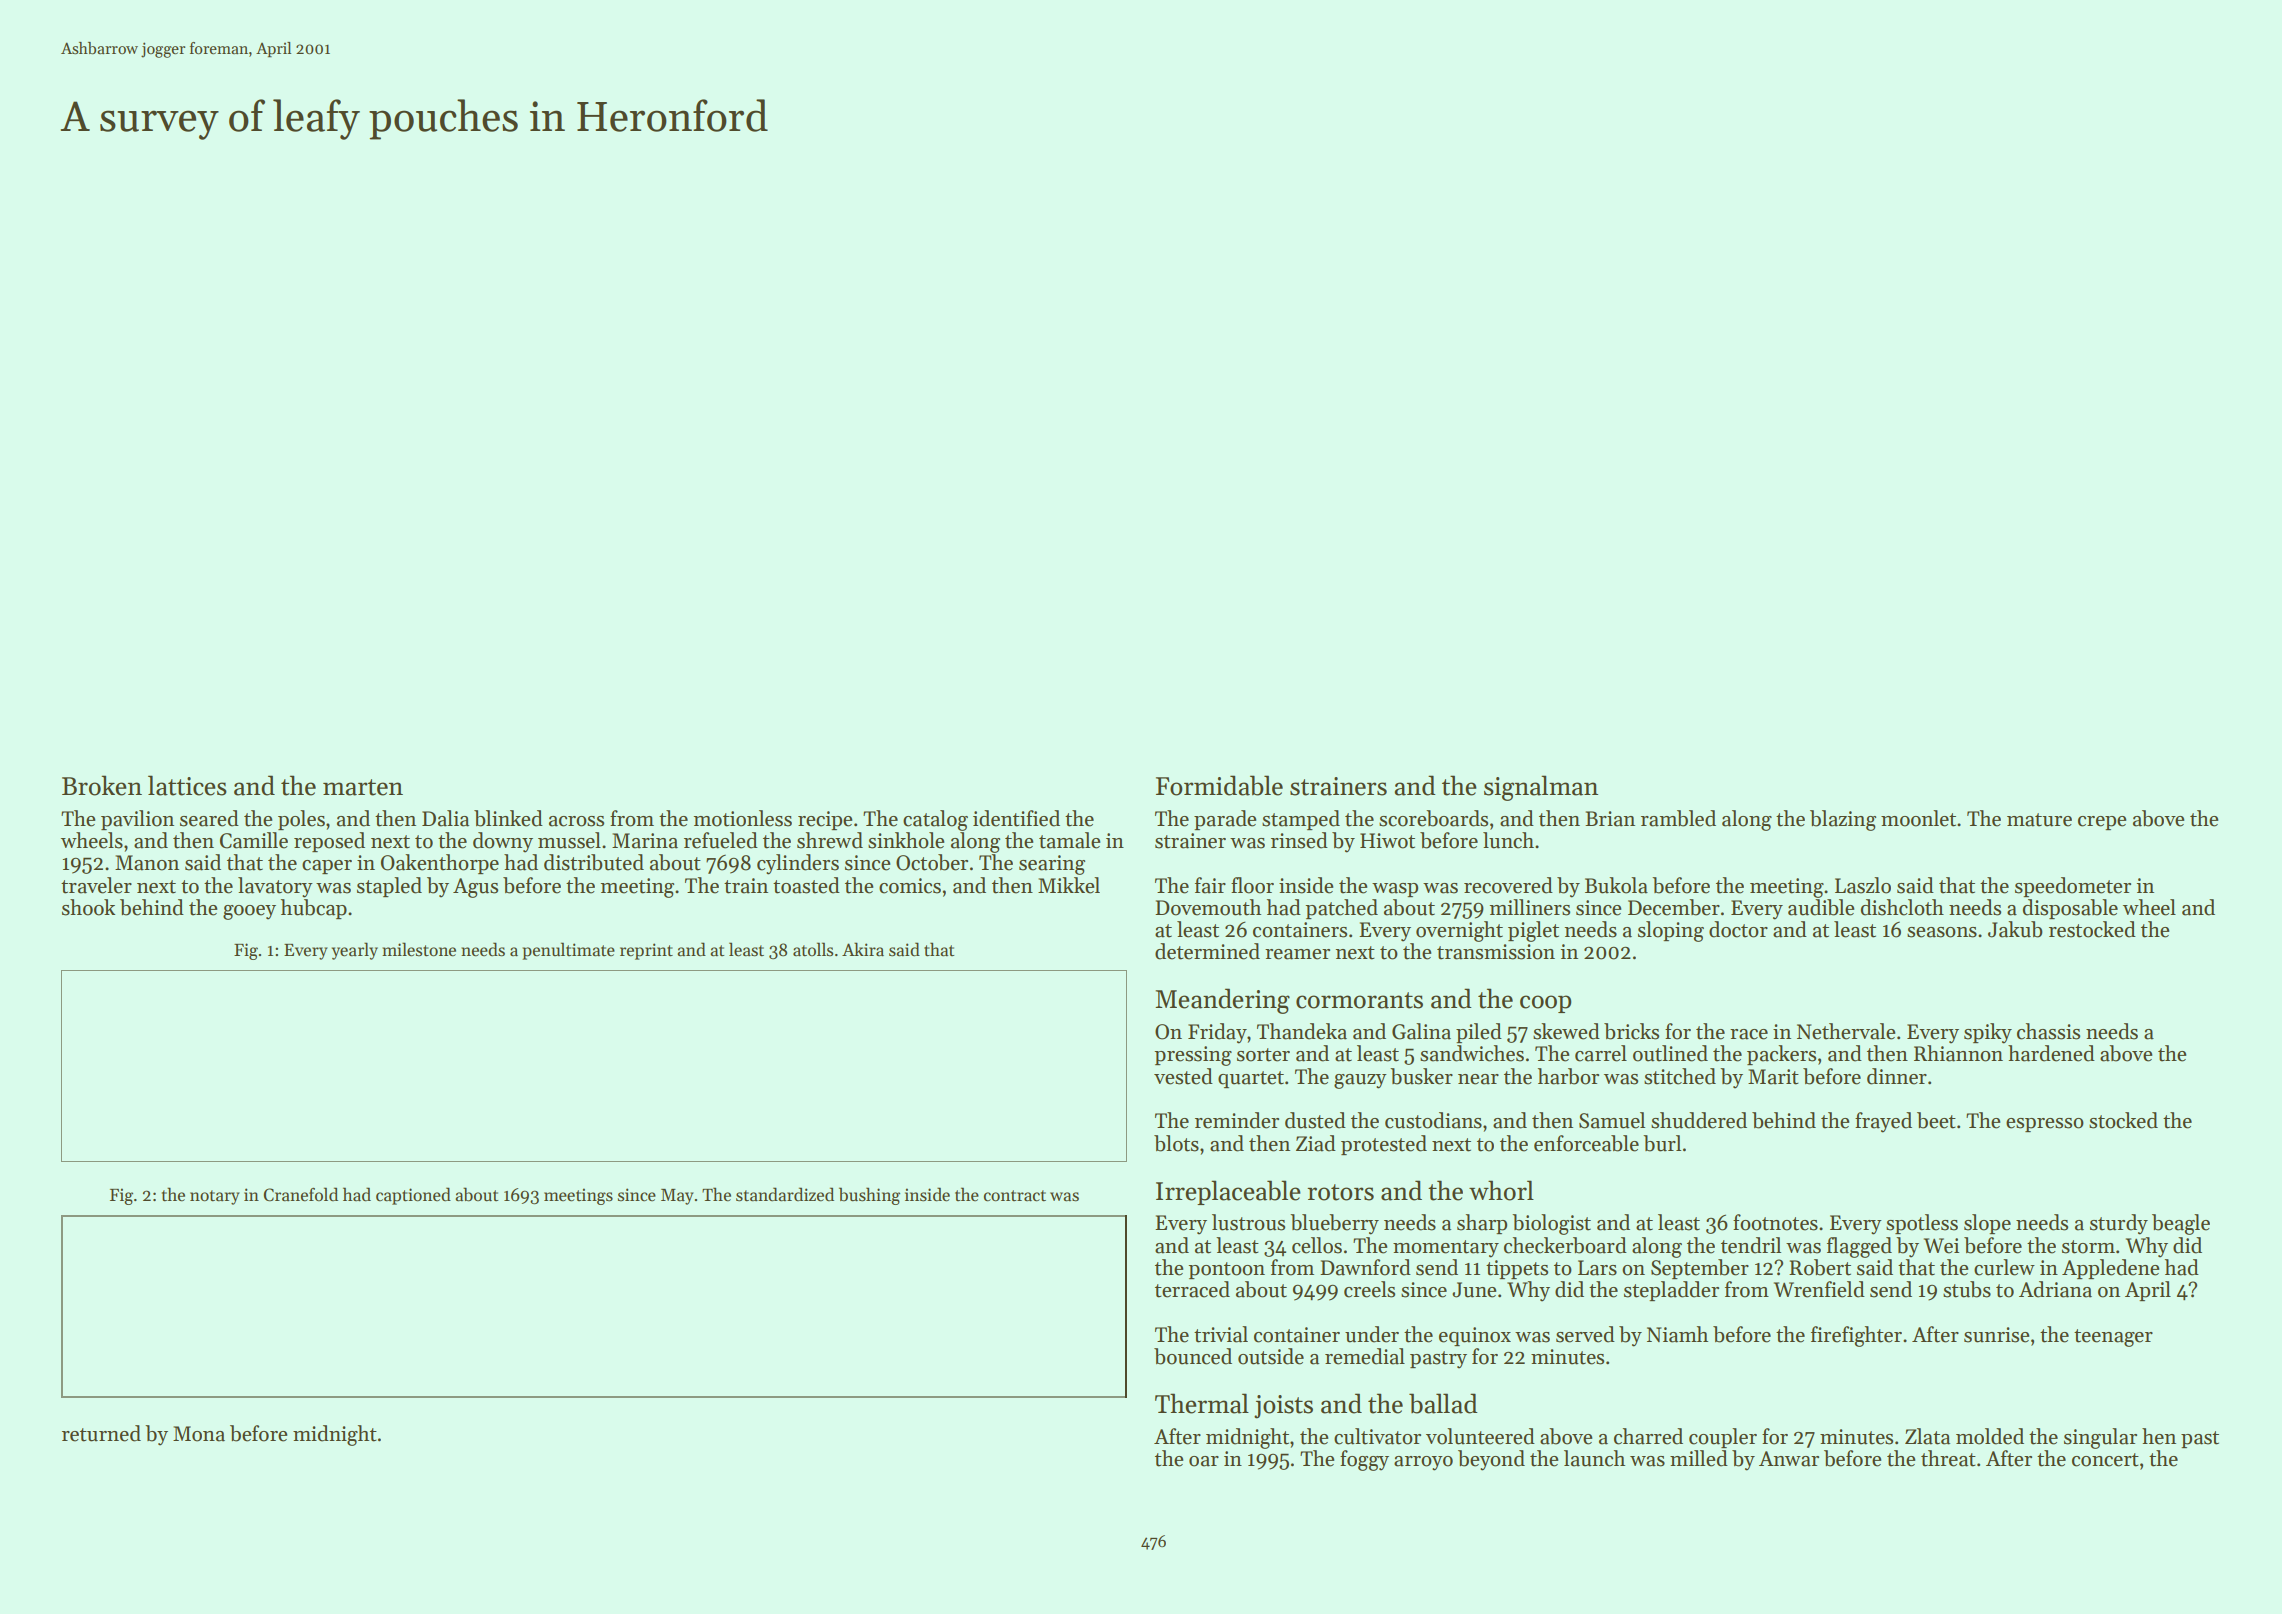 The width and height of the screenshot is (2282, 1614). What do you see at coordinates (101, 1433) in the screenshot?
I see `returned` at bounding box center [101, 1433].
